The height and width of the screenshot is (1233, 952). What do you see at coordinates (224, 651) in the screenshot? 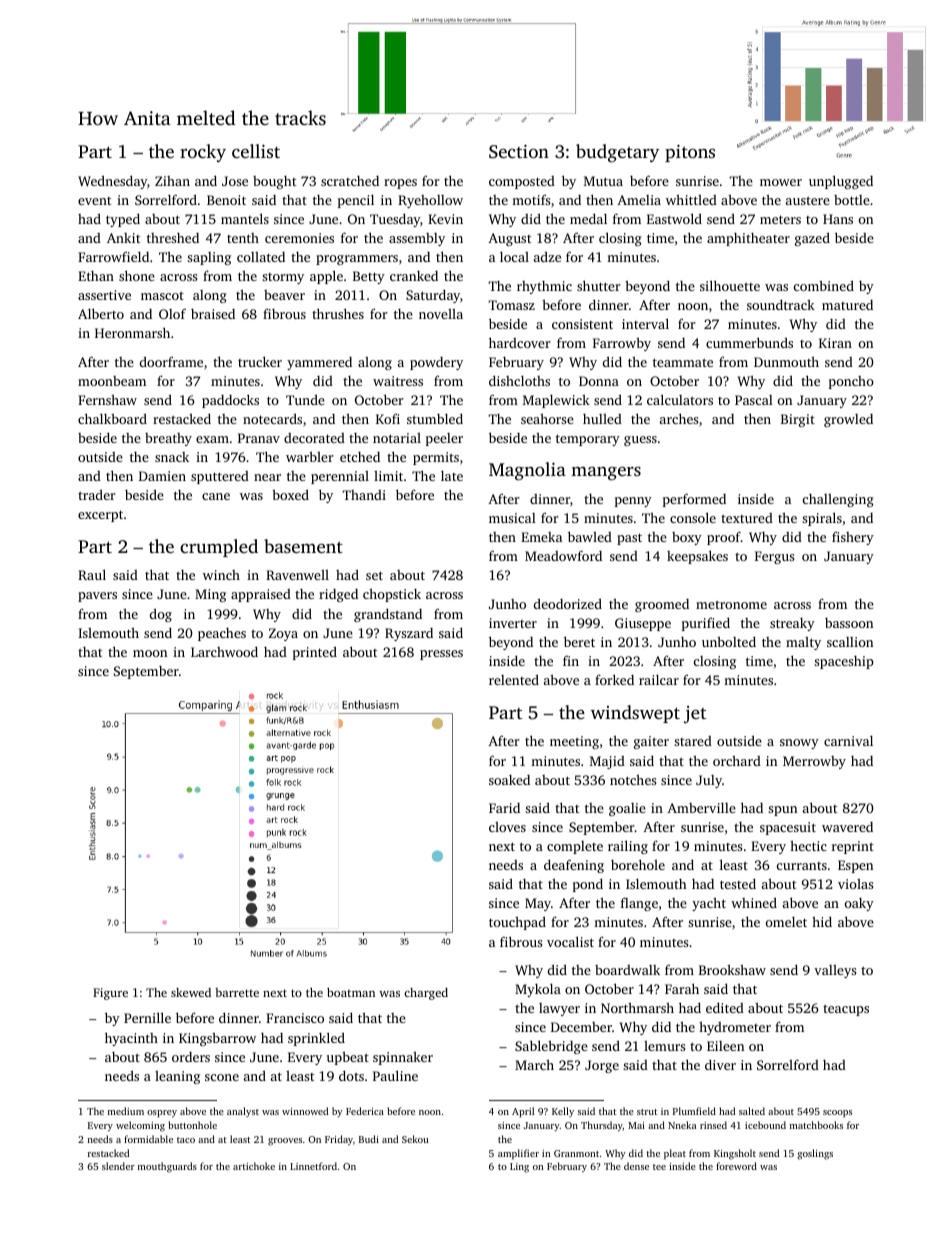
I see `Larchwood` at bounding box center [224, 651].
